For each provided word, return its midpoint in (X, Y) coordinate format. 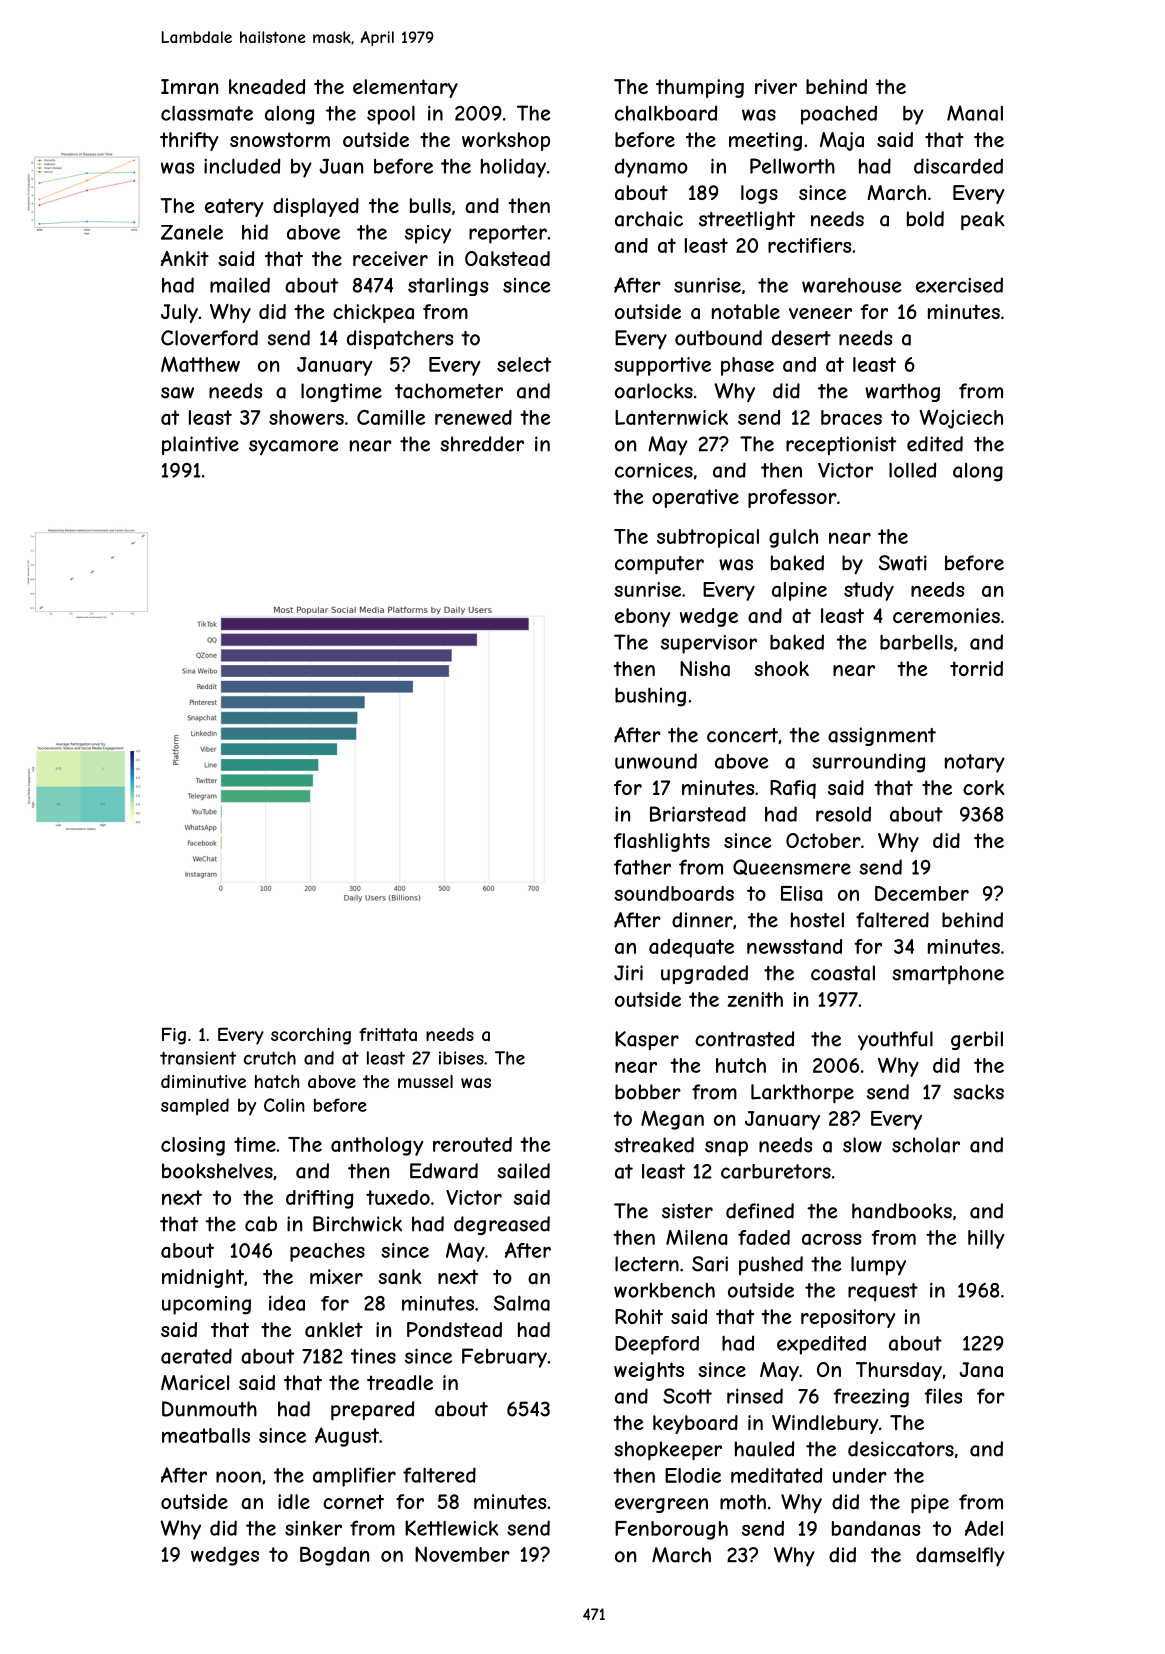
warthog (902, 392)
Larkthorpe (802, 1093)
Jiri (628, 973)
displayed (316, 207)
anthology (377, 1146)
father (642, 867)
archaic (649, 219)
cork (983, 787)
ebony (642, 617)
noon (238, 1477)
